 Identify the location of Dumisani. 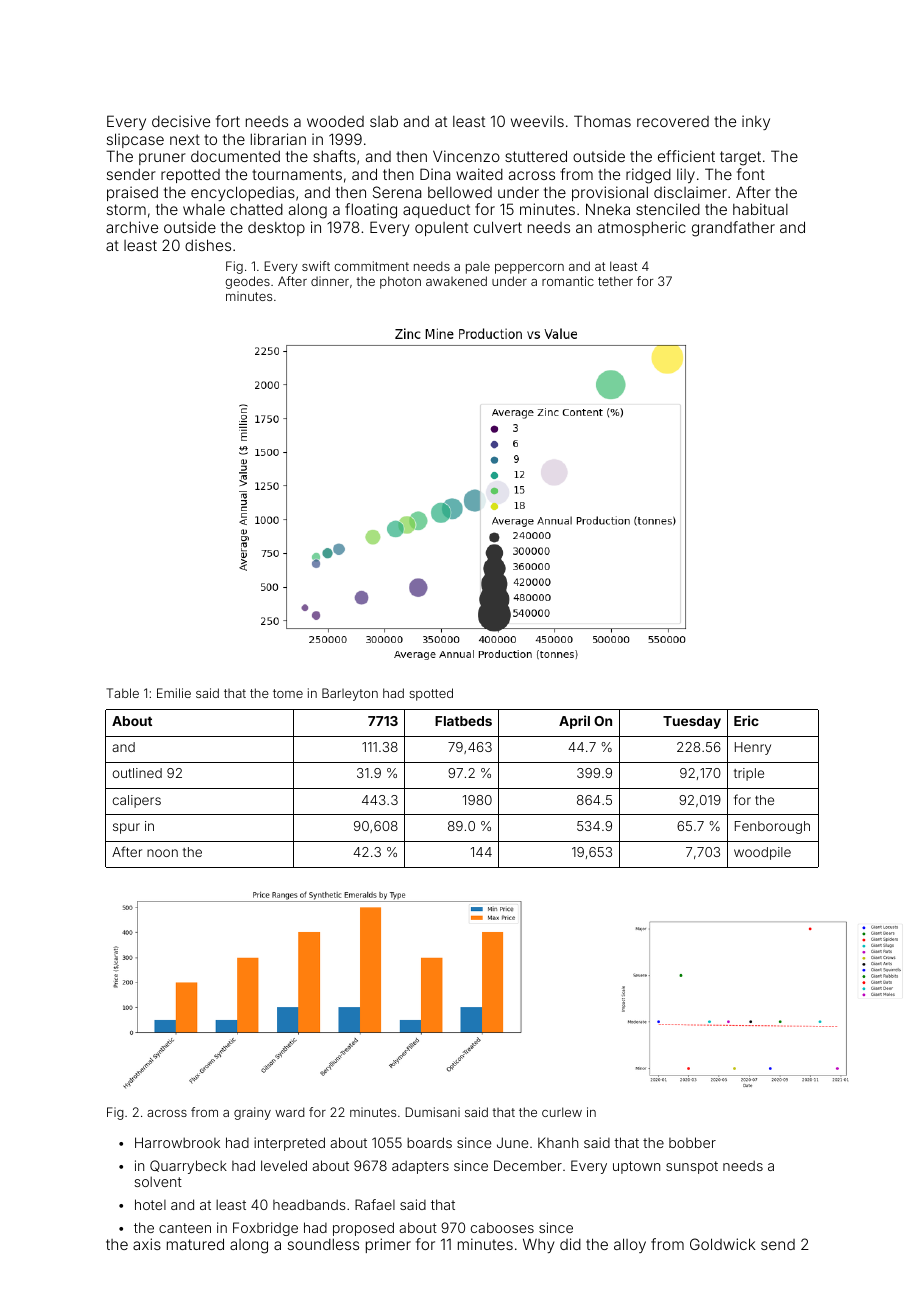
(432, 1112).
